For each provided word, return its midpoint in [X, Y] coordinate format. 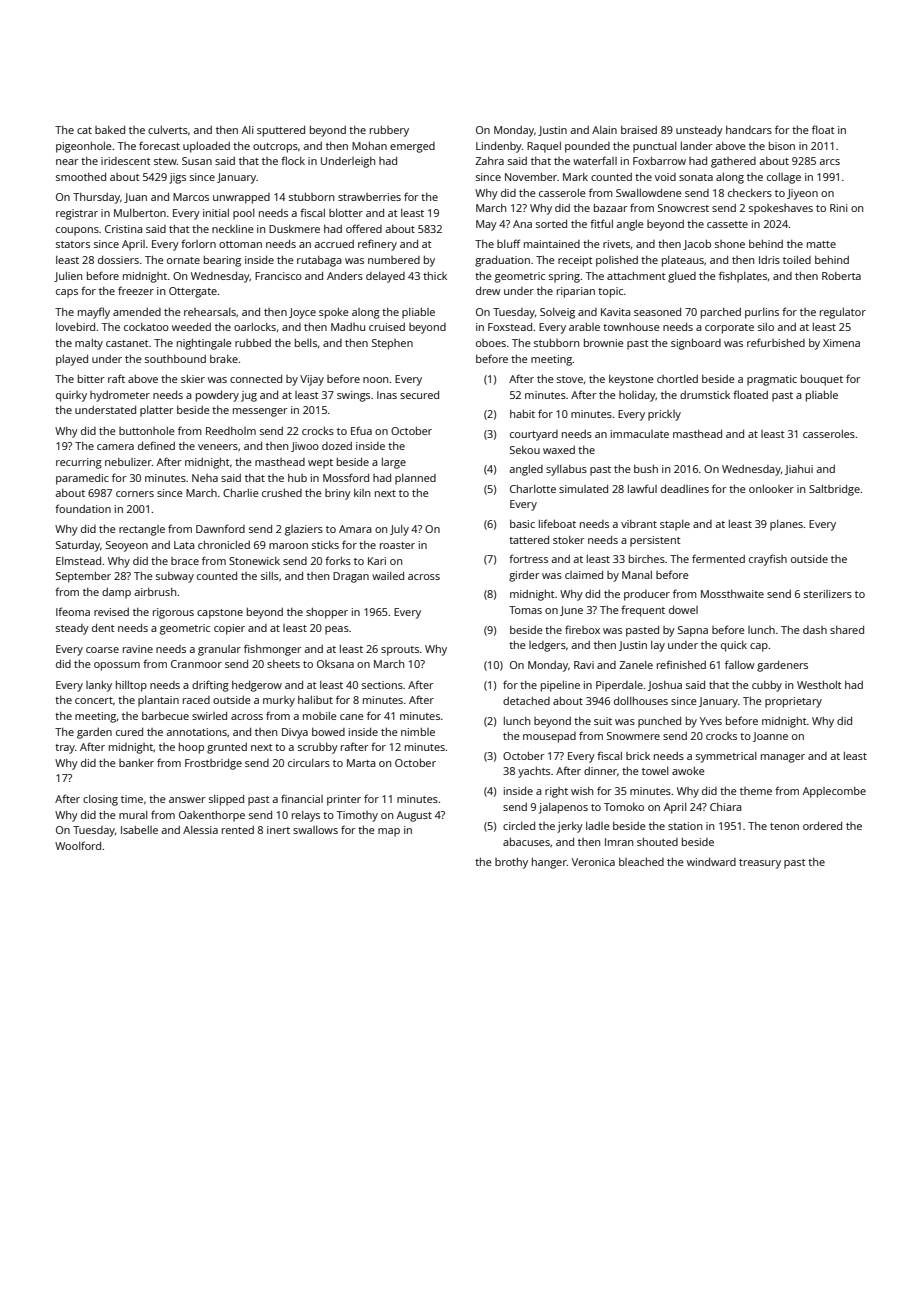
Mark [575, 177]
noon [375, 380]
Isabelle [139, 830]
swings [353, 396]
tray [65, 749]
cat [84, 130]
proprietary [793, 702]
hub [297, 478]
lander [697, 146]
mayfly [94, 313]
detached [526, 701]
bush [646, 469]
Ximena [841, 343]
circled [519, 826]
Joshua [665, 686]
